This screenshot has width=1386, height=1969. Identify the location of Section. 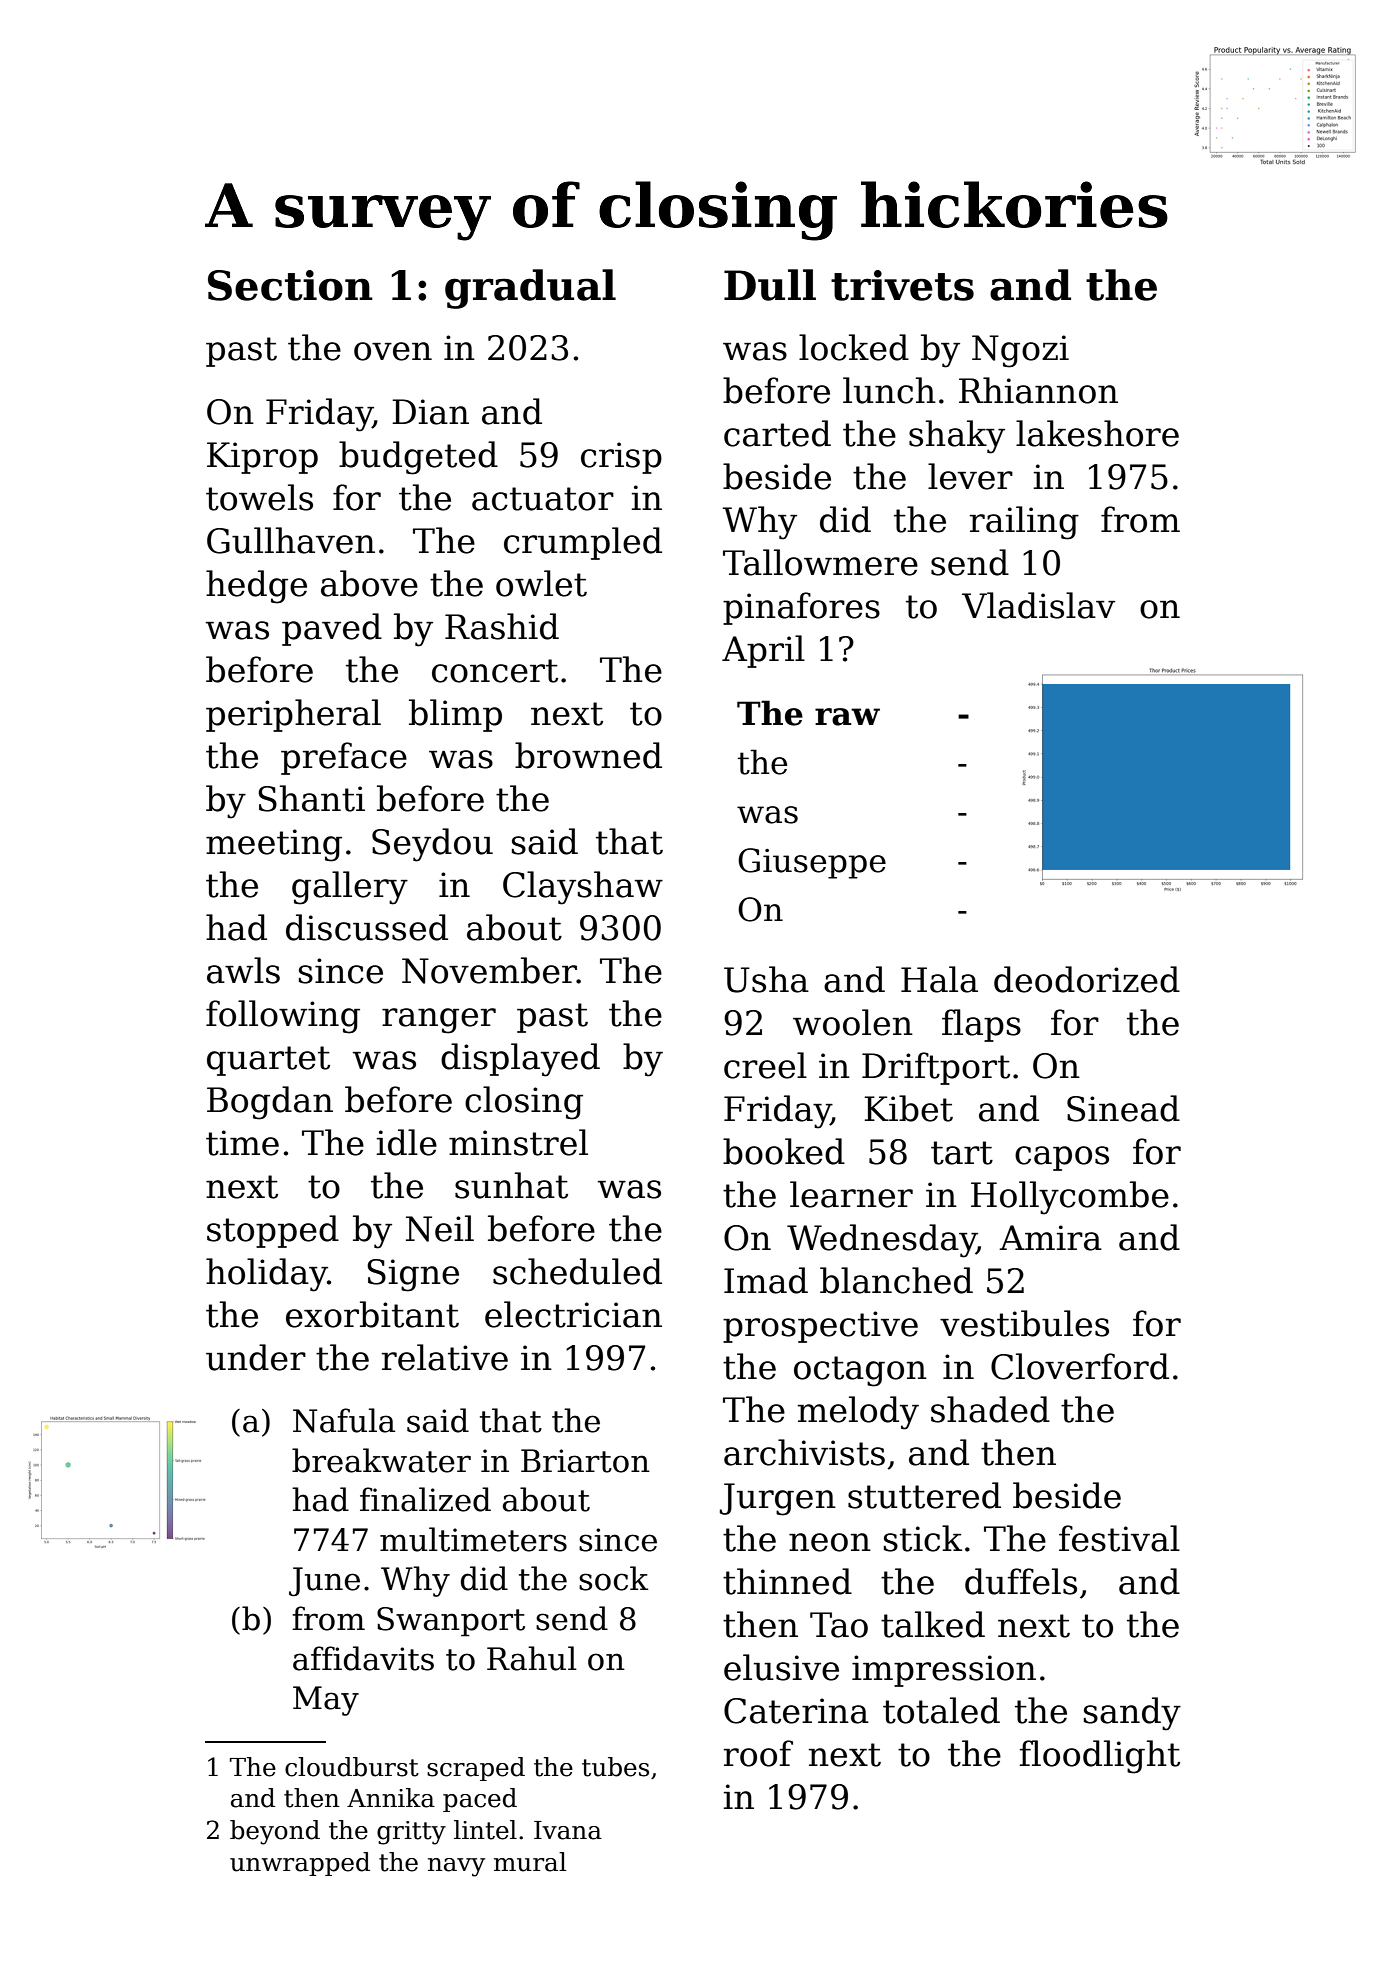
(290, 285).
